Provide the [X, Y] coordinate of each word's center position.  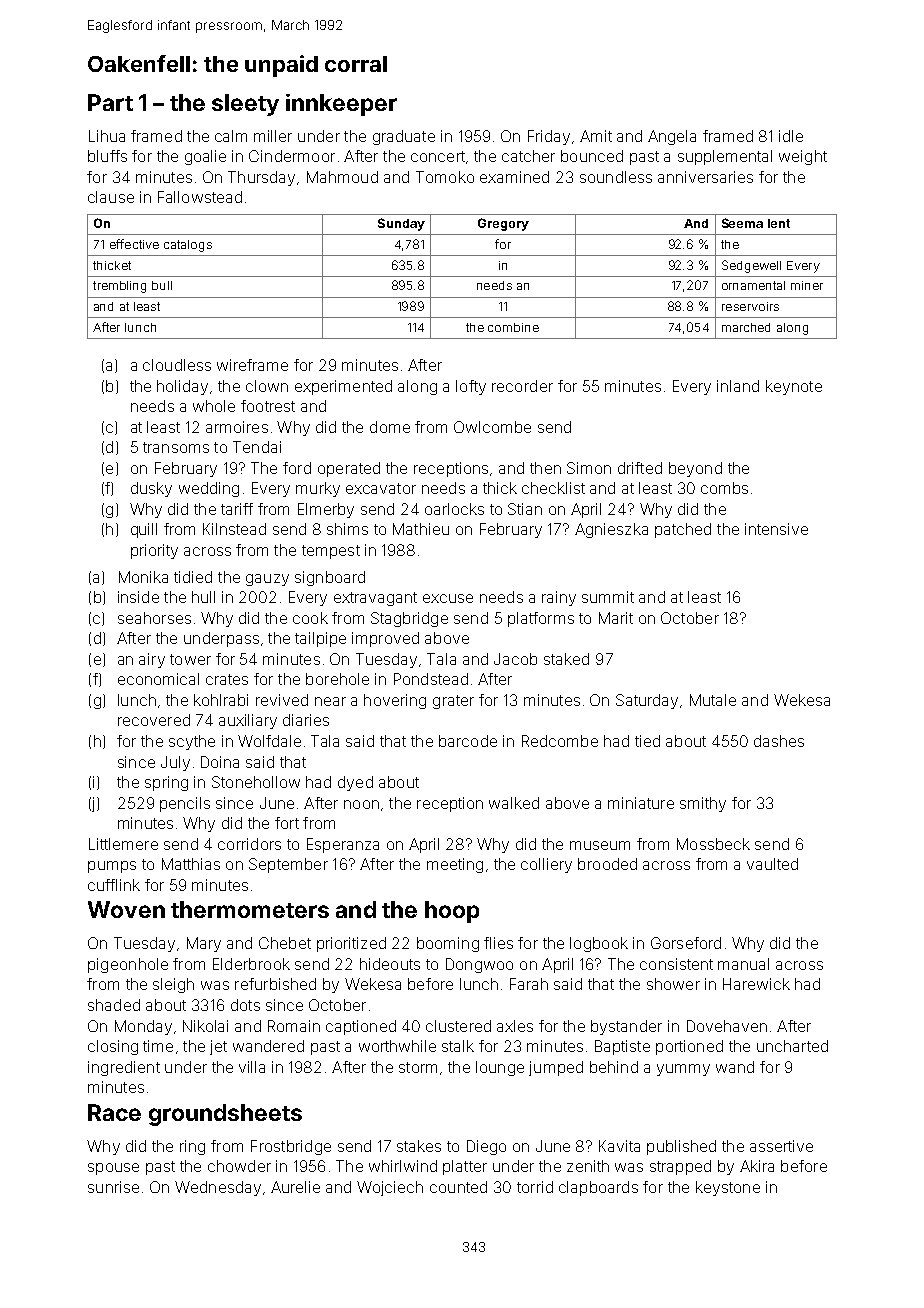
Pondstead [431, 679]
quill [144, 530]
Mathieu [421, 529]
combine [513, 327]
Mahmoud [342, 177]
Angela [672, 137]
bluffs [107, 156]
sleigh [173, 985]
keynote [794, 387]
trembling [119, 287]
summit [608, 597]
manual [743, 964]
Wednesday [218, 1188]
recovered [154, 720]
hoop [452, 912]
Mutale [713, 700]
